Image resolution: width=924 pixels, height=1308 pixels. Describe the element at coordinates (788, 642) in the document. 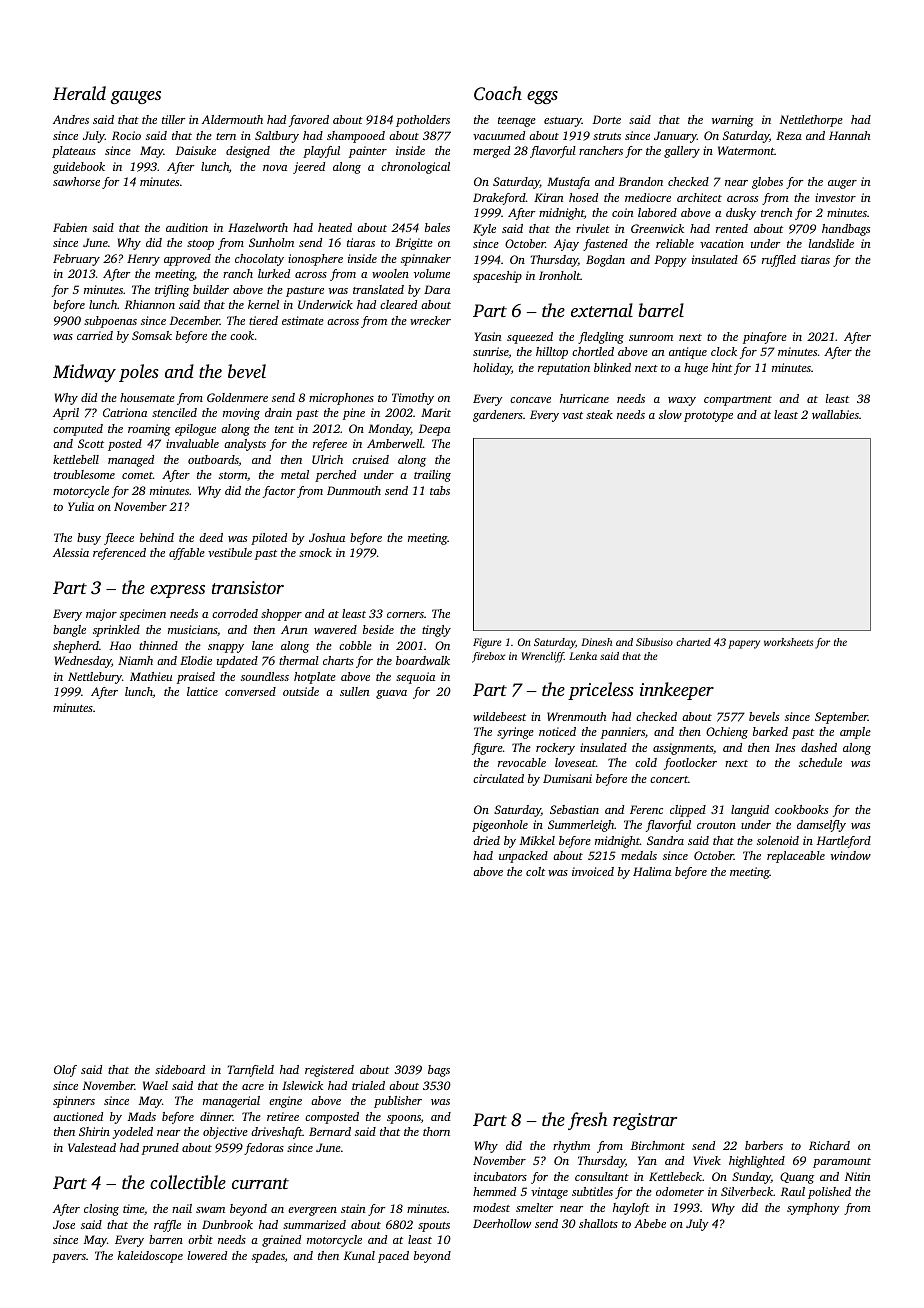

I see `worksheets` at that location.
